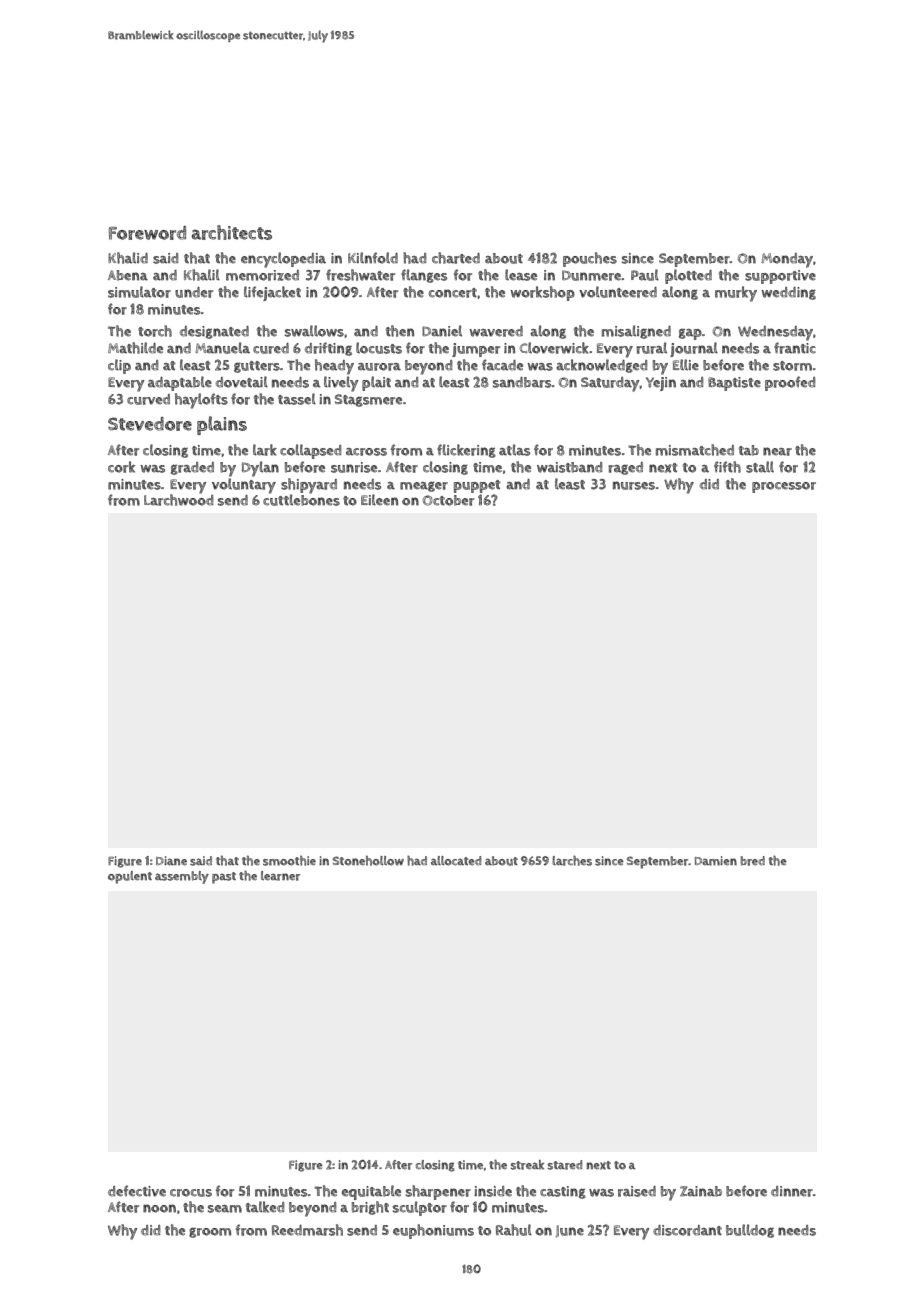 Image resolution: width=924 pixels, height=1308 pixels. I want to click on simulator, so click(139, 292).
